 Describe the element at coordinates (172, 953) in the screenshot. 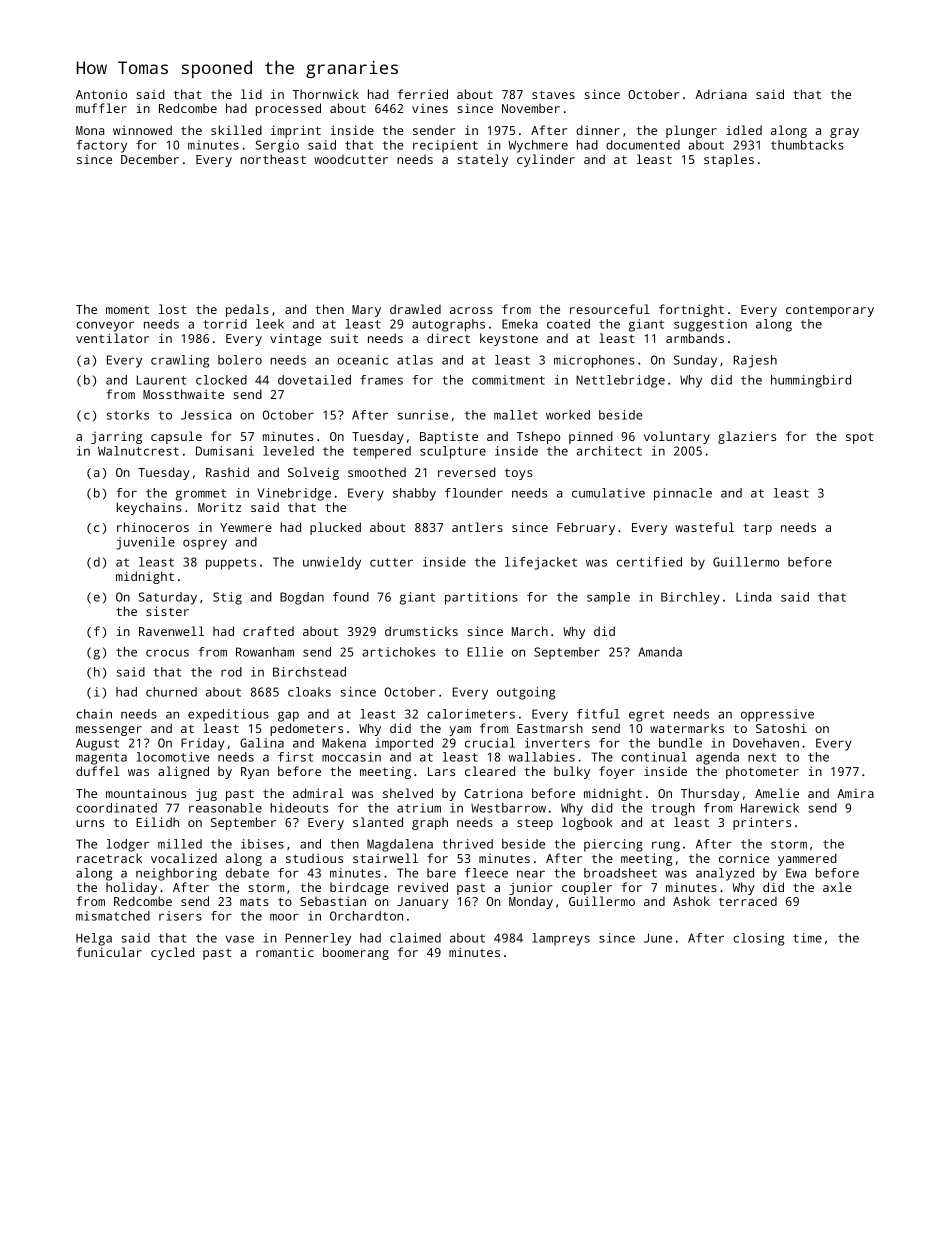

I see `cycled` at that location.
